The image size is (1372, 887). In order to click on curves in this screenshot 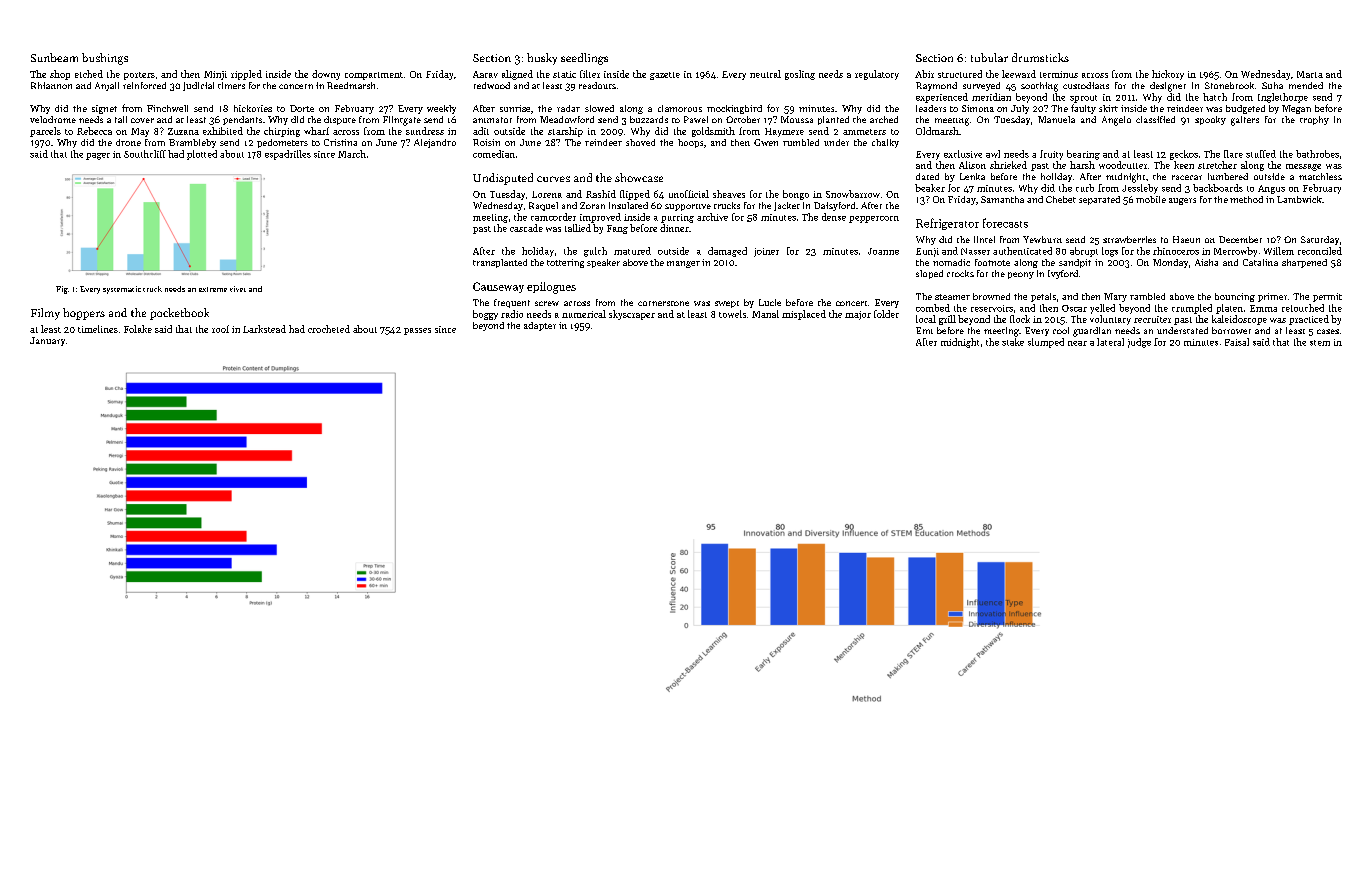, I will do `click(553, 179)`.
